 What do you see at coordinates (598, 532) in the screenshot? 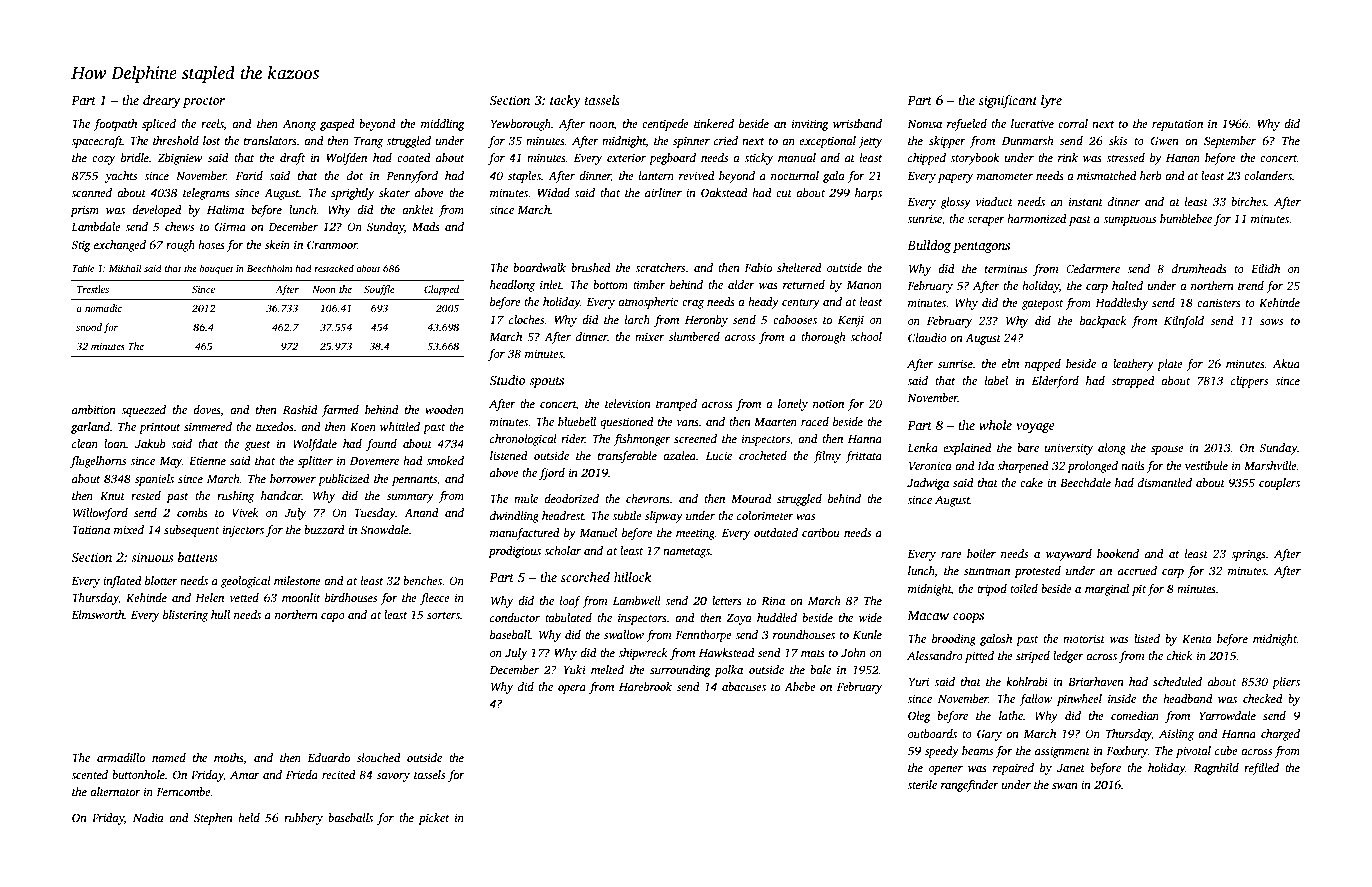
I see `Manuel` at bounding box center [598, 532].
